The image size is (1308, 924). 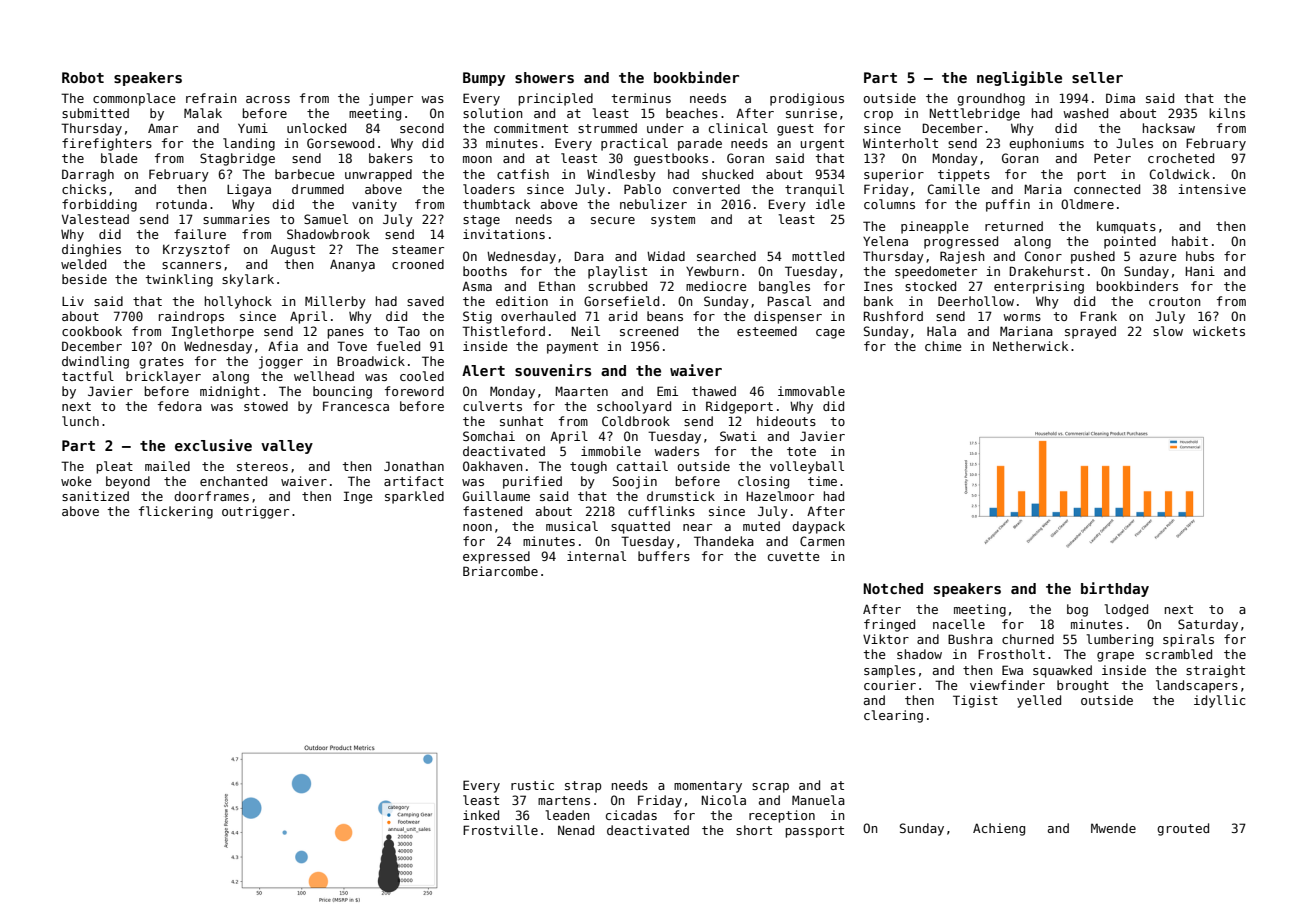 What do you see at coordinates (1008, 205) in the page?
I see `puffin` at bounding box center [1008, 205].
